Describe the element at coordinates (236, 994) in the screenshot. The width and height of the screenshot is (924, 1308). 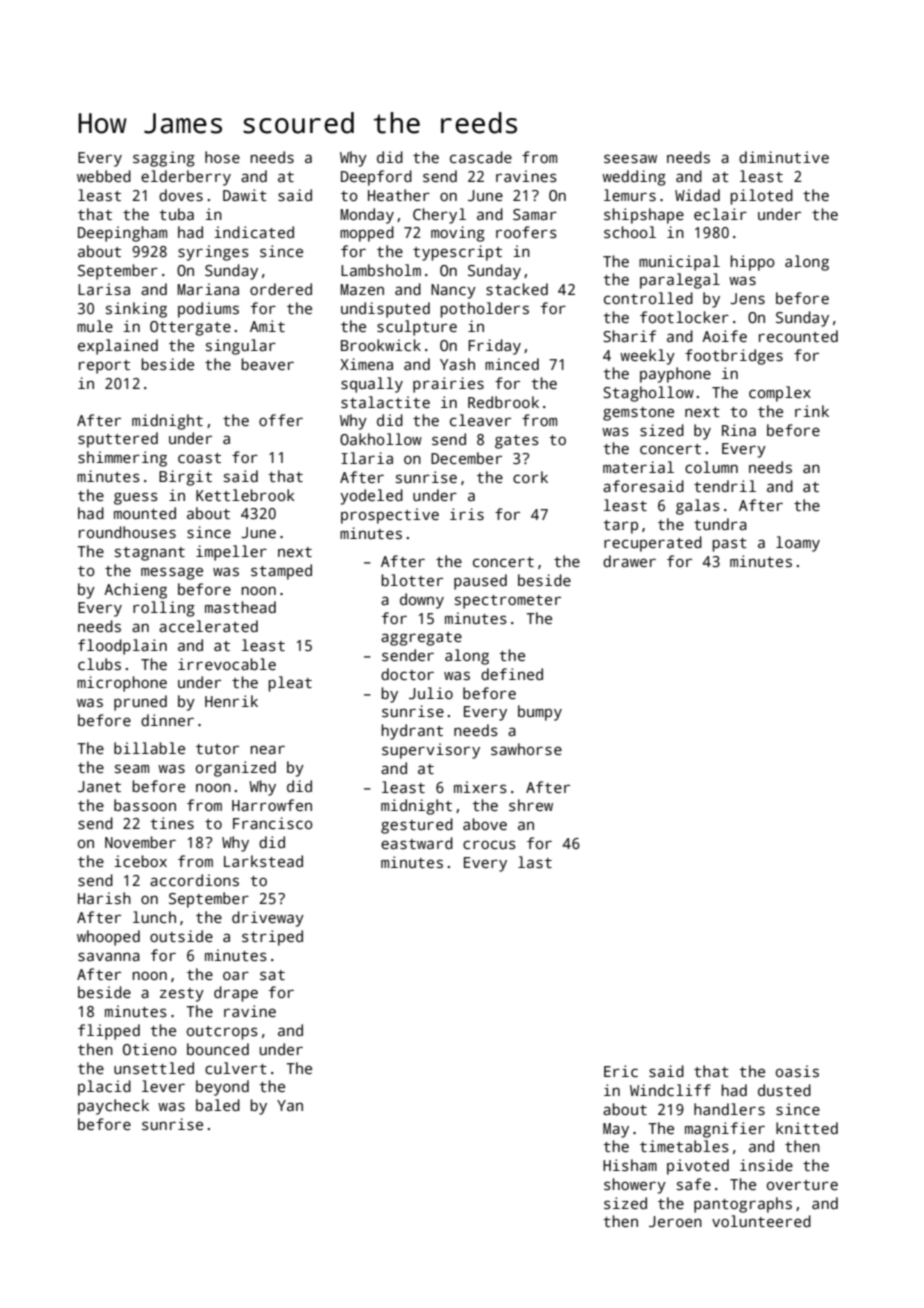
I see `drape` at that location.
